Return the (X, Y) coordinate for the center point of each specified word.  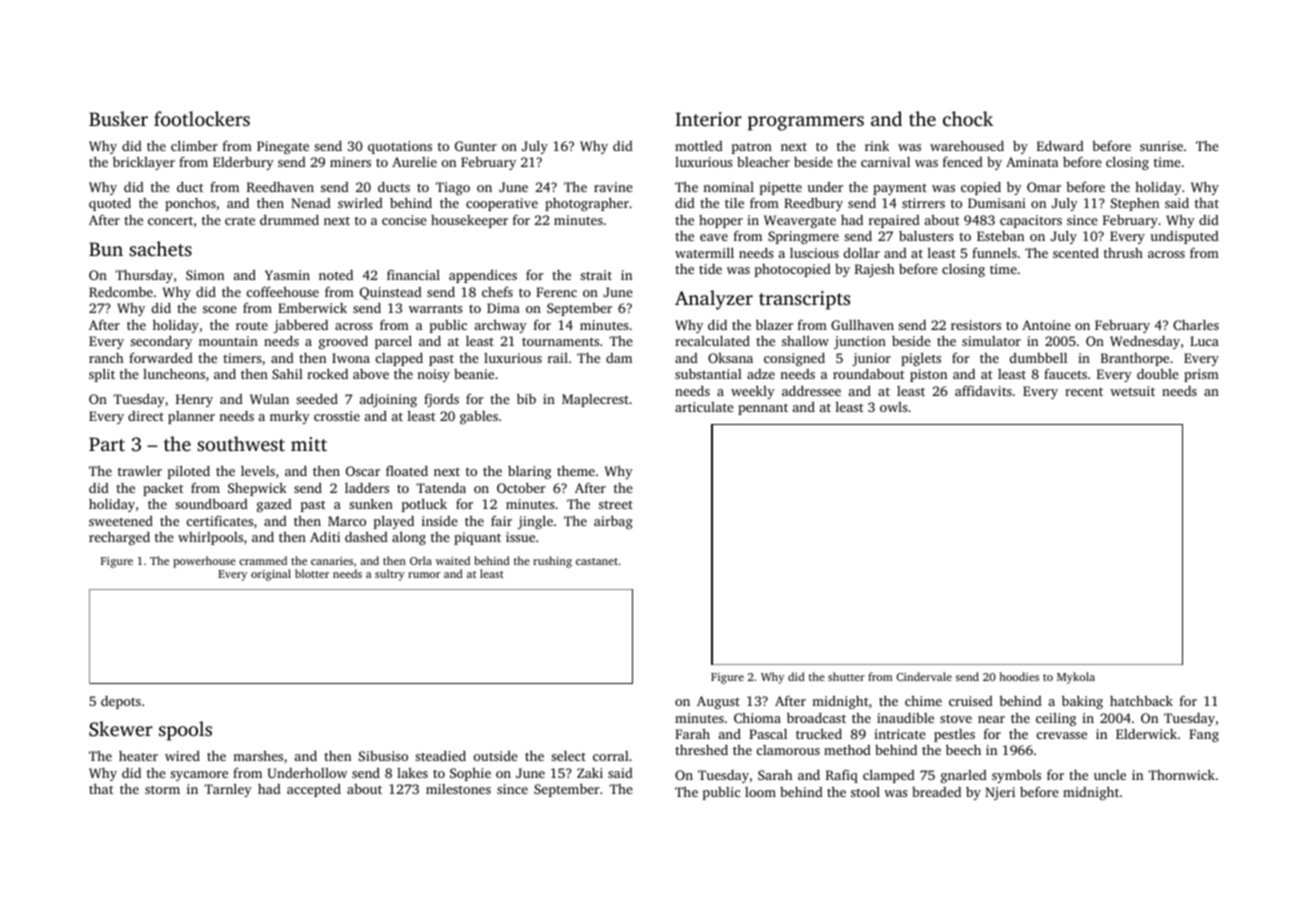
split (102, 375)
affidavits (983, 390)
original (271, 575)
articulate (704, 407)
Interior (708, 119)
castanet (597, 561)
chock (968, 118)
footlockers (202, 118)
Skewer (121, 729)
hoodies (1019, 676)
